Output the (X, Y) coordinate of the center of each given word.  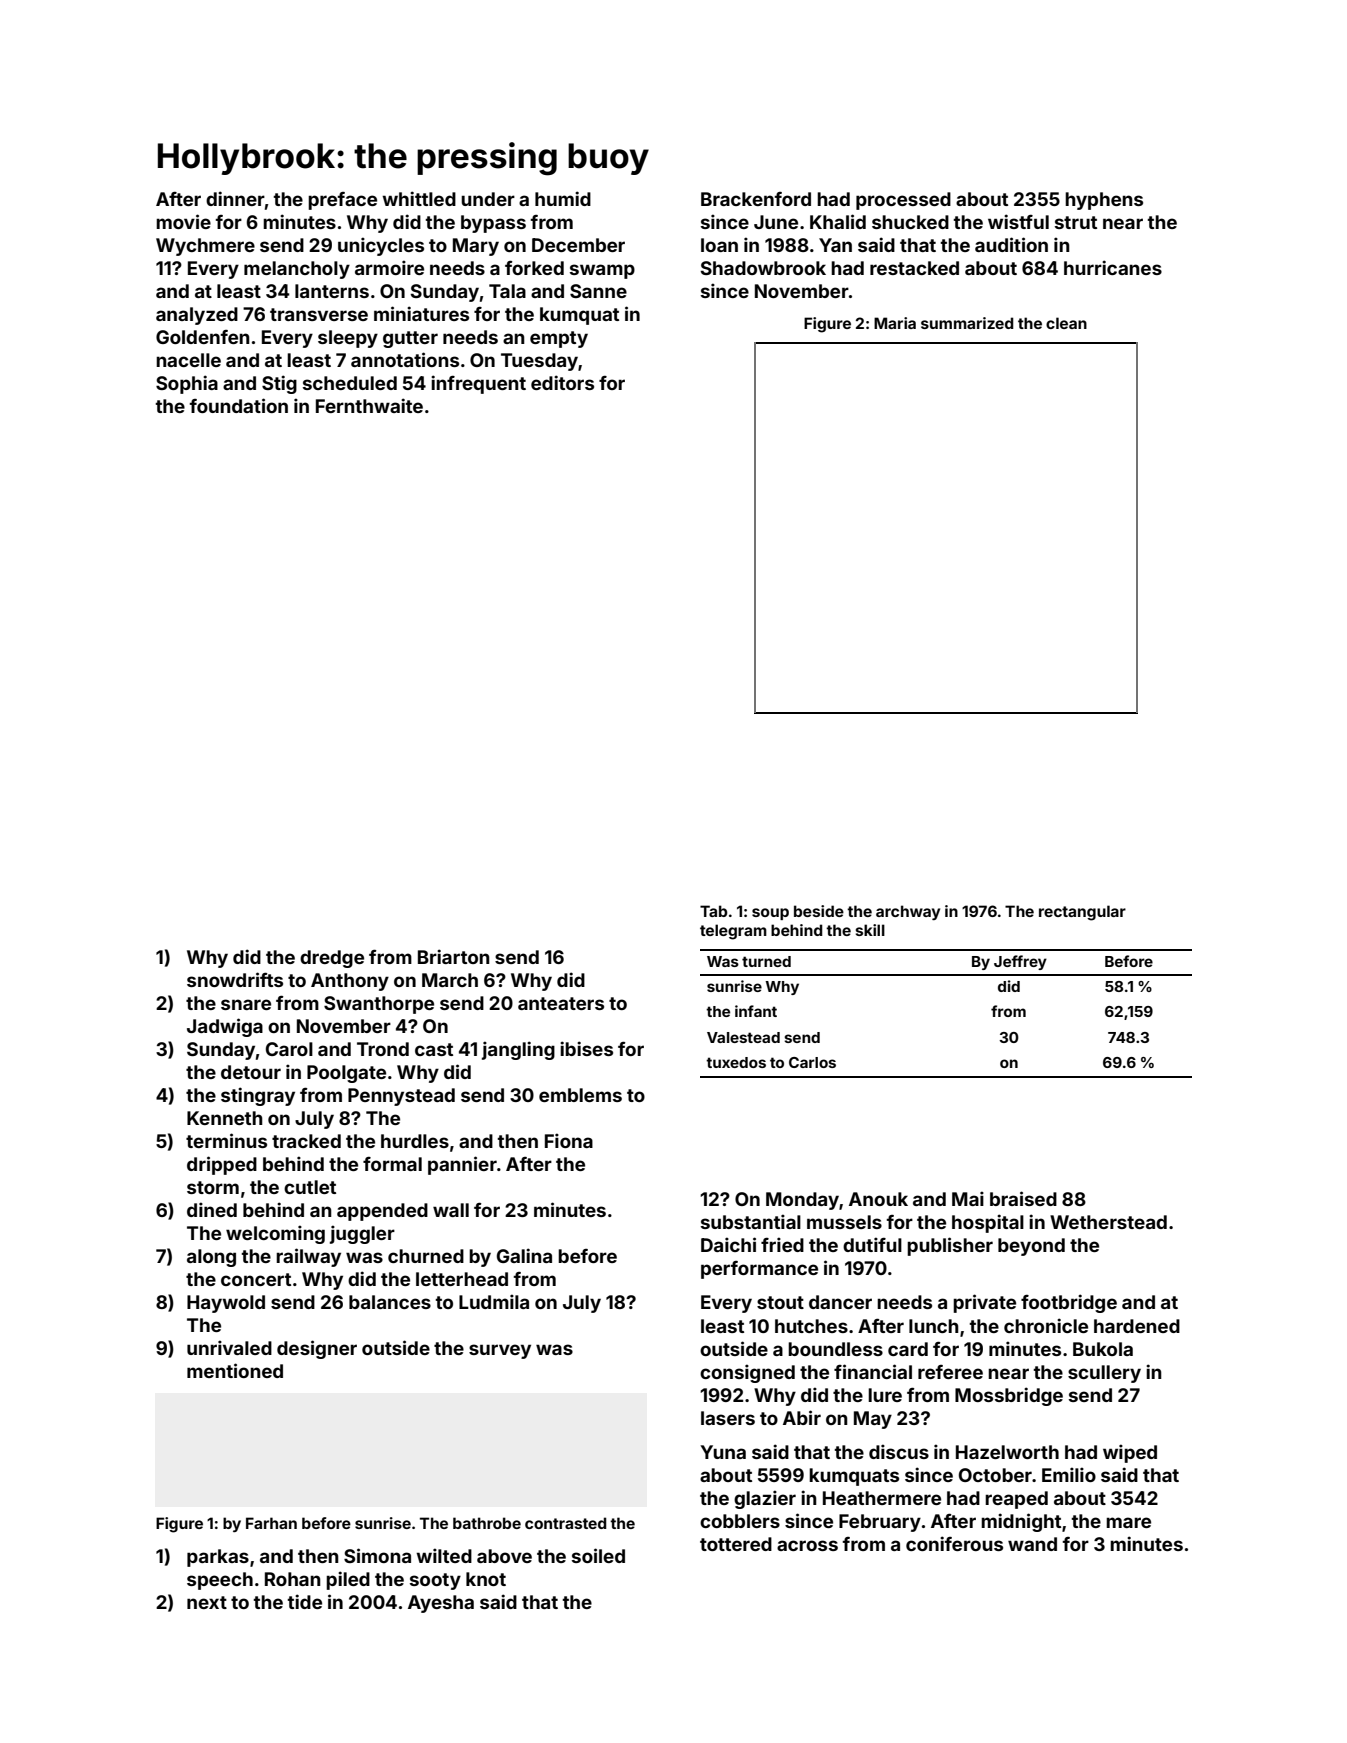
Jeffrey (1020, 962)
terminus (226, 1140)
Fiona (569, 1140)
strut (1076, 222)
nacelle (188, 360)
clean (1066, 323)
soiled (598, 1555)
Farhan (271, 1523)
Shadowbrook (763, 268)
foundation (239, 405)
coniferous (954, 1543)
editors (562, 382)
